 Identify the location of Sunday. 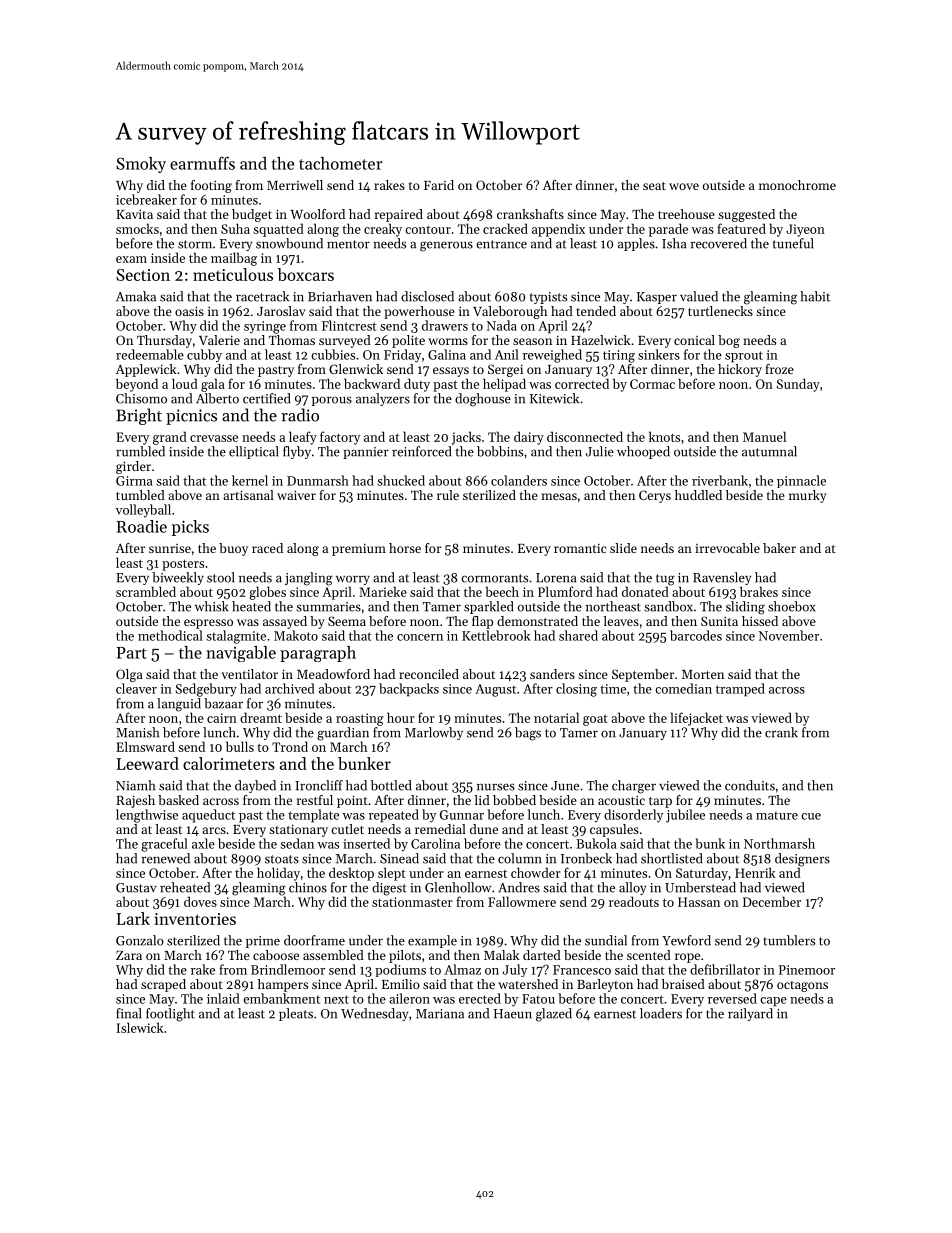
(798, 385).
